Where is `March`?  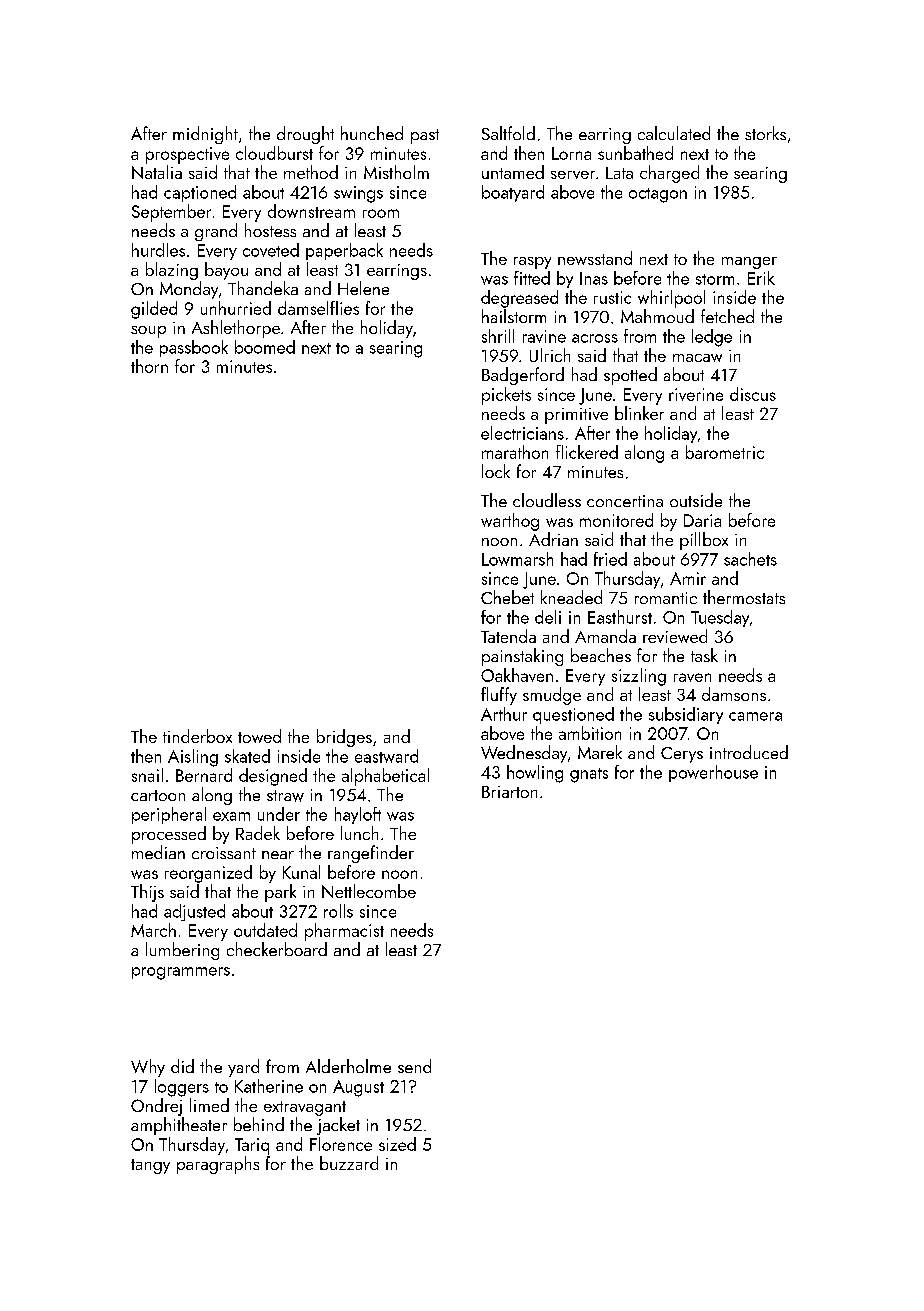 March is located at coordinates (153, 930).
